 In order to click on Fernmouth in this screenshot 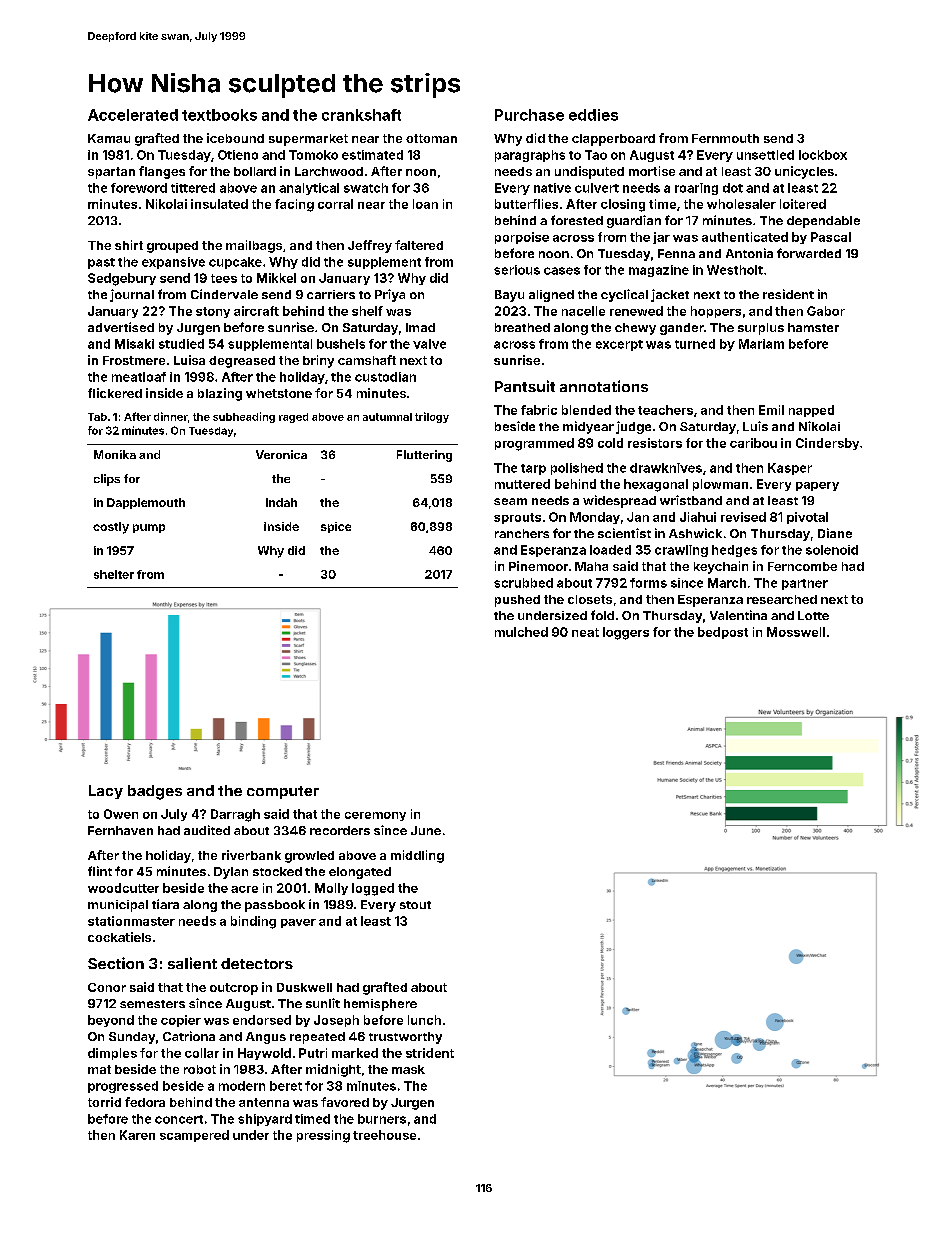, I will do `click(725, 138)`.
